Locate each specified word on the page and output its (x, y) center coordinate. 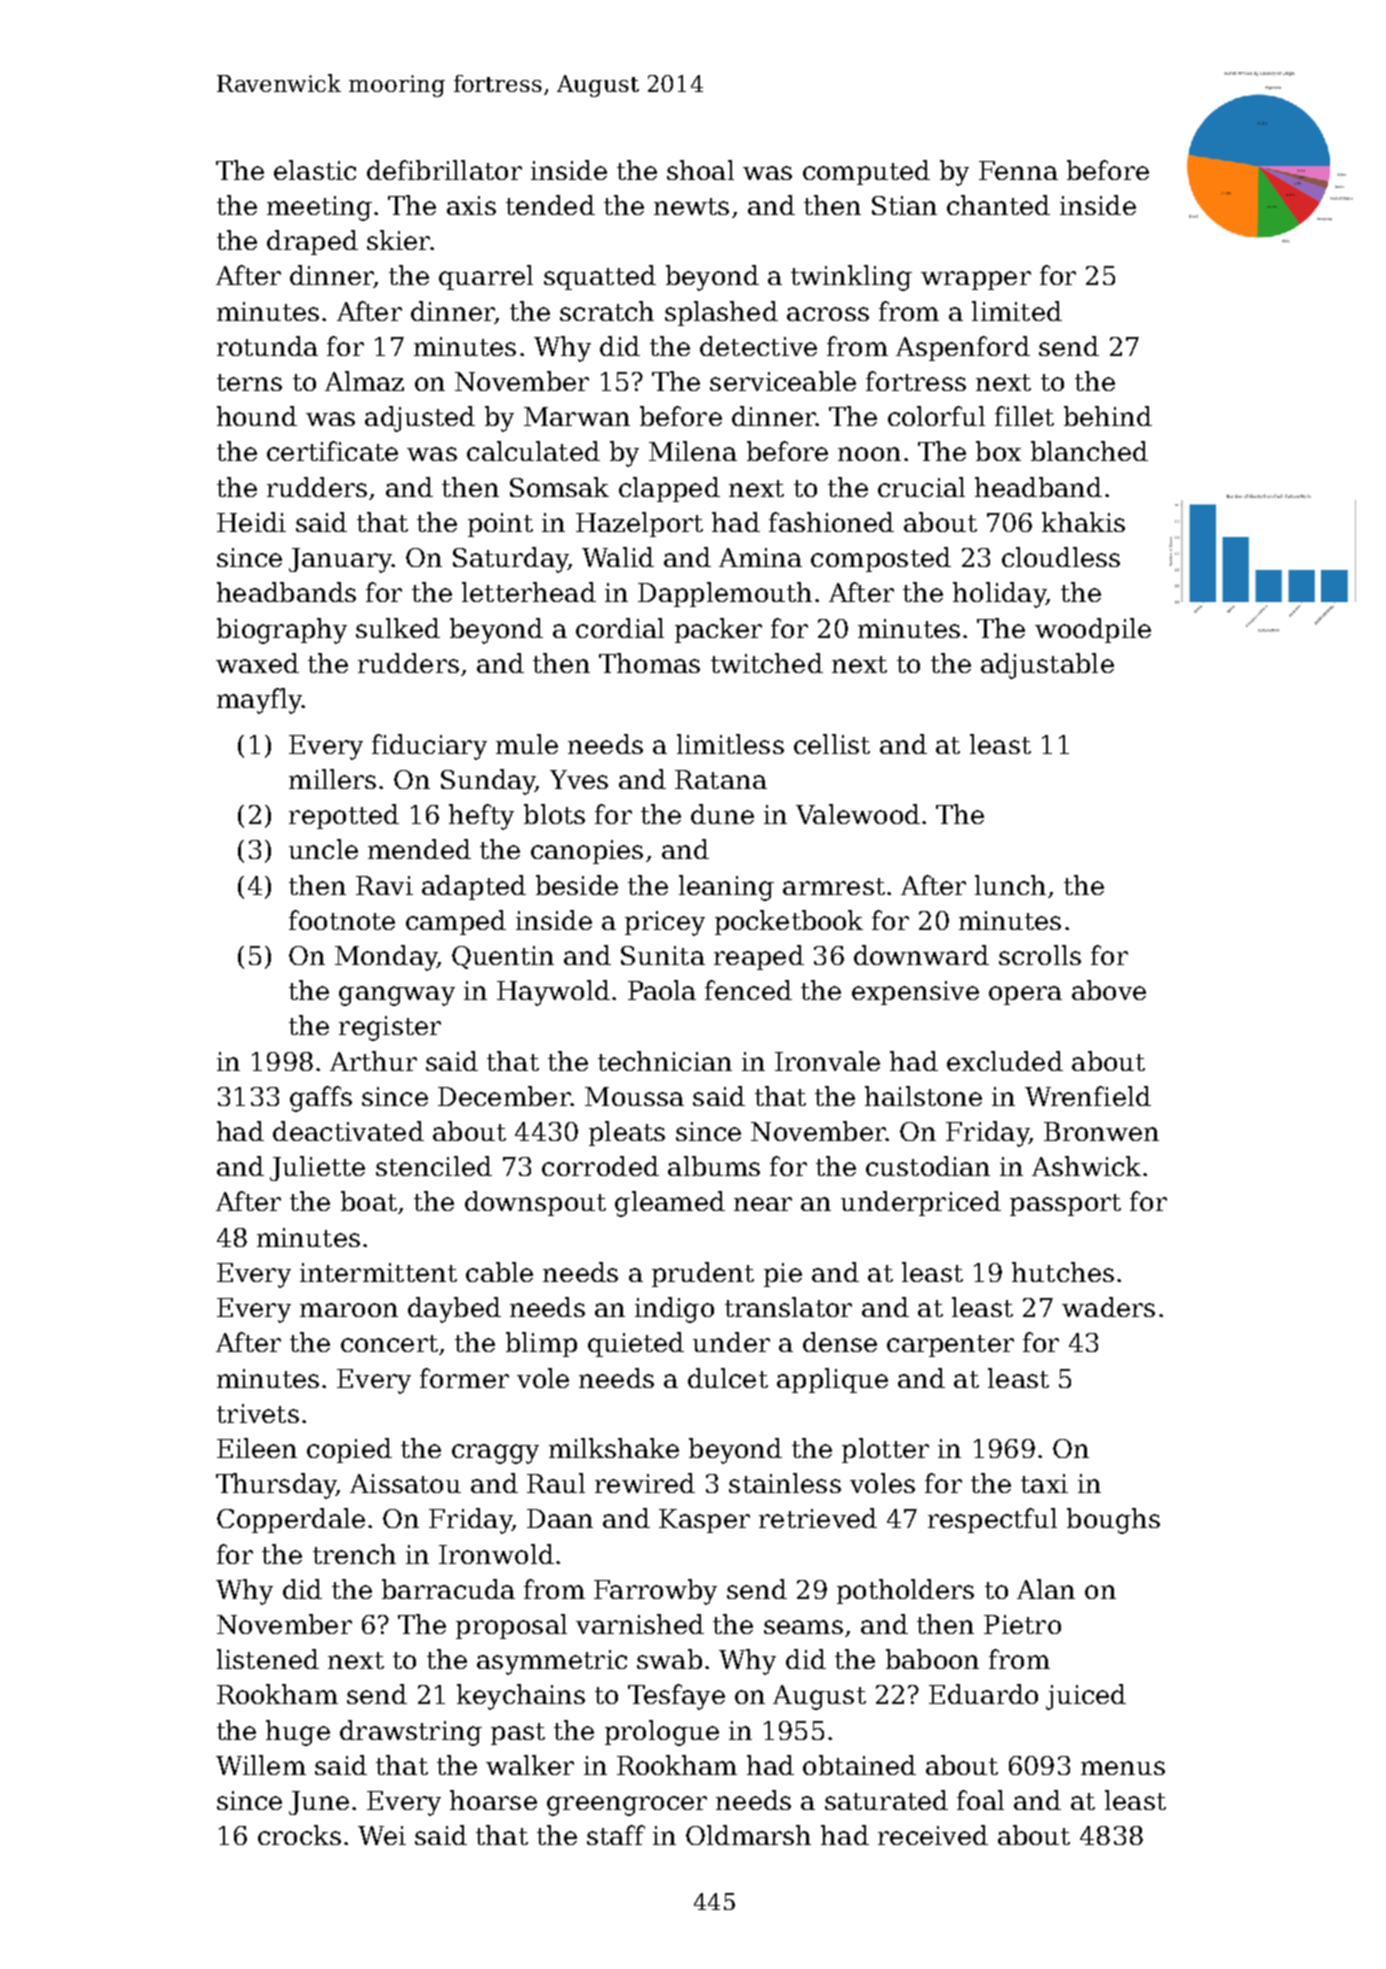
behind (1108, 416)
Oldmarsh (748, 1835)
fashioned (831, 522)
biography (282, 631)
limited (1017, 311)
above (1109, 990)
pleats (627, 1133)
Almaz (364, 381)
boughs (1113, 1521)
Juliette (317, 1168)
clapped (669, 489)
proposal (511, 1626)
